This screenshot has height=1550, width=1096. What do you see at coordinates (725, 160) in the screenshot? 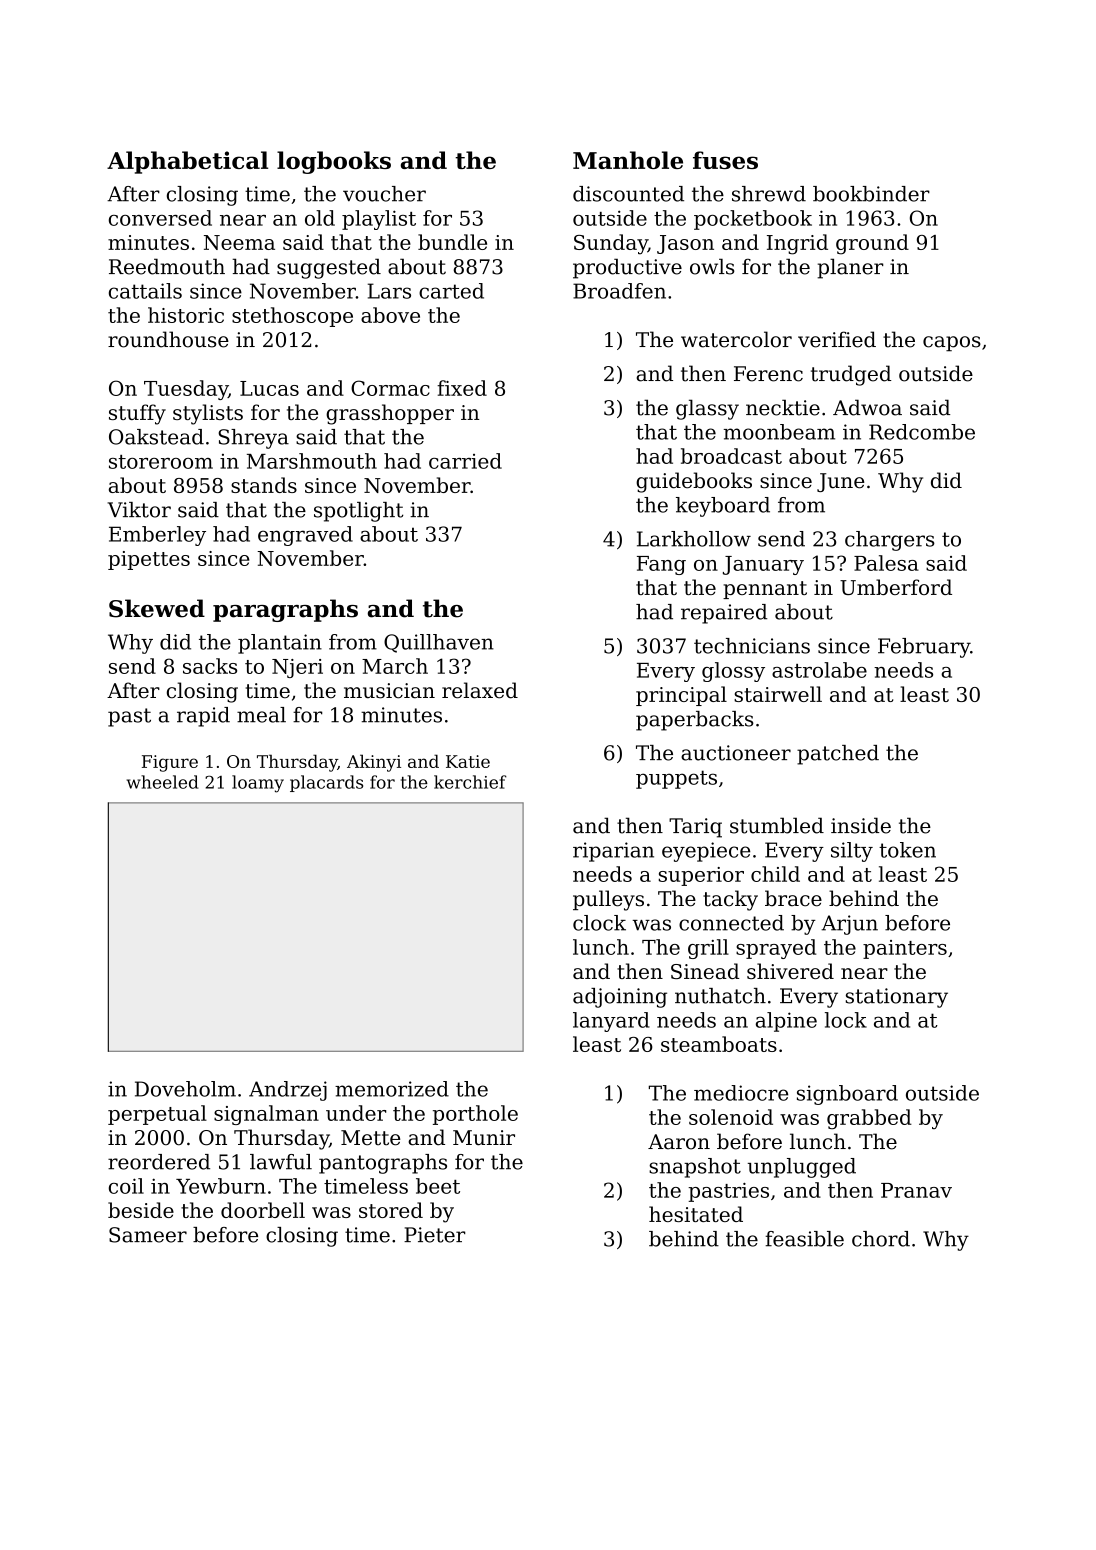
I see `fuses` at bounding box center [725, 160].
